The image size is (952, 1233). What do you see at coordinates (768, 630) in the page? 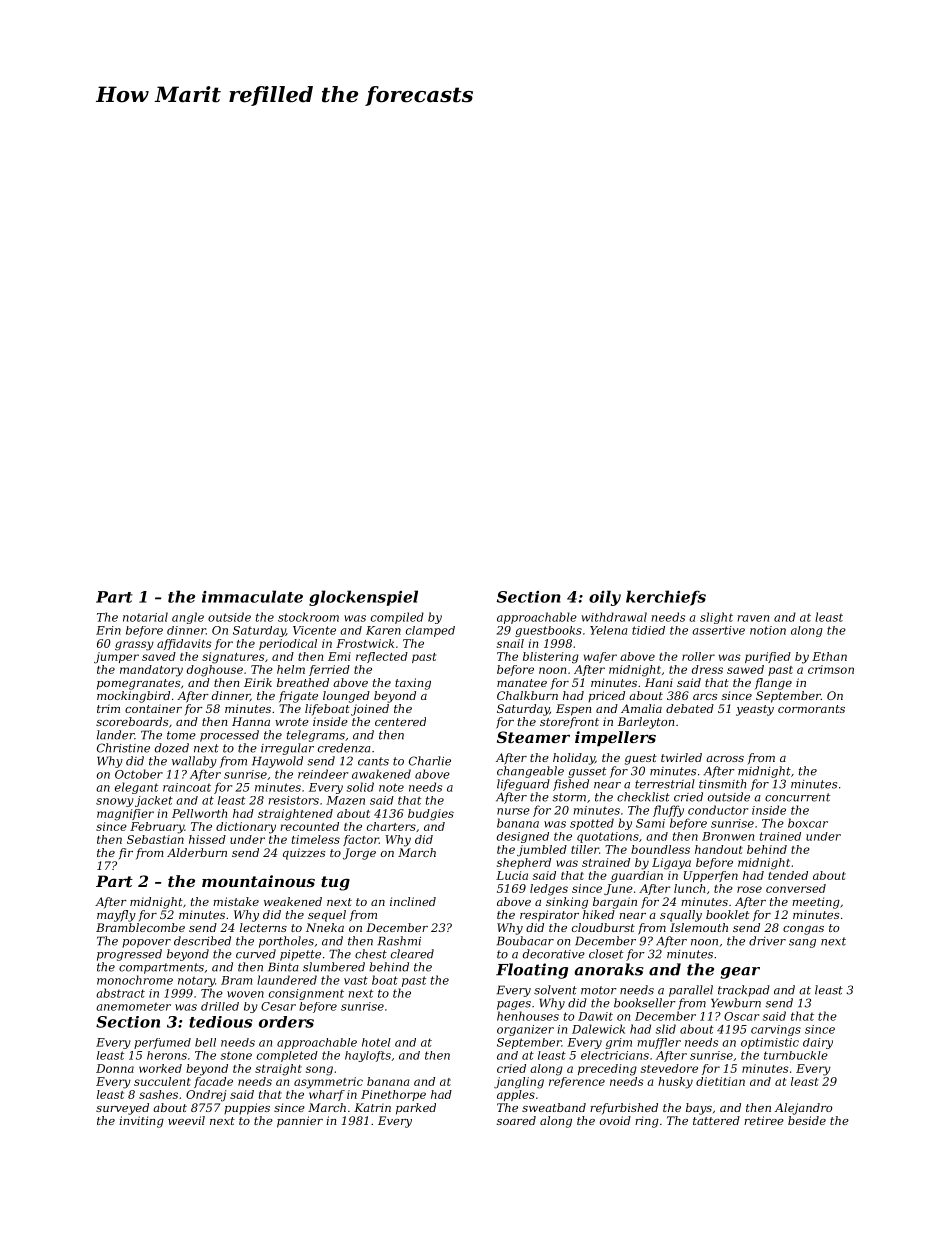
I see `notion` at bounding box center [768, 630].
